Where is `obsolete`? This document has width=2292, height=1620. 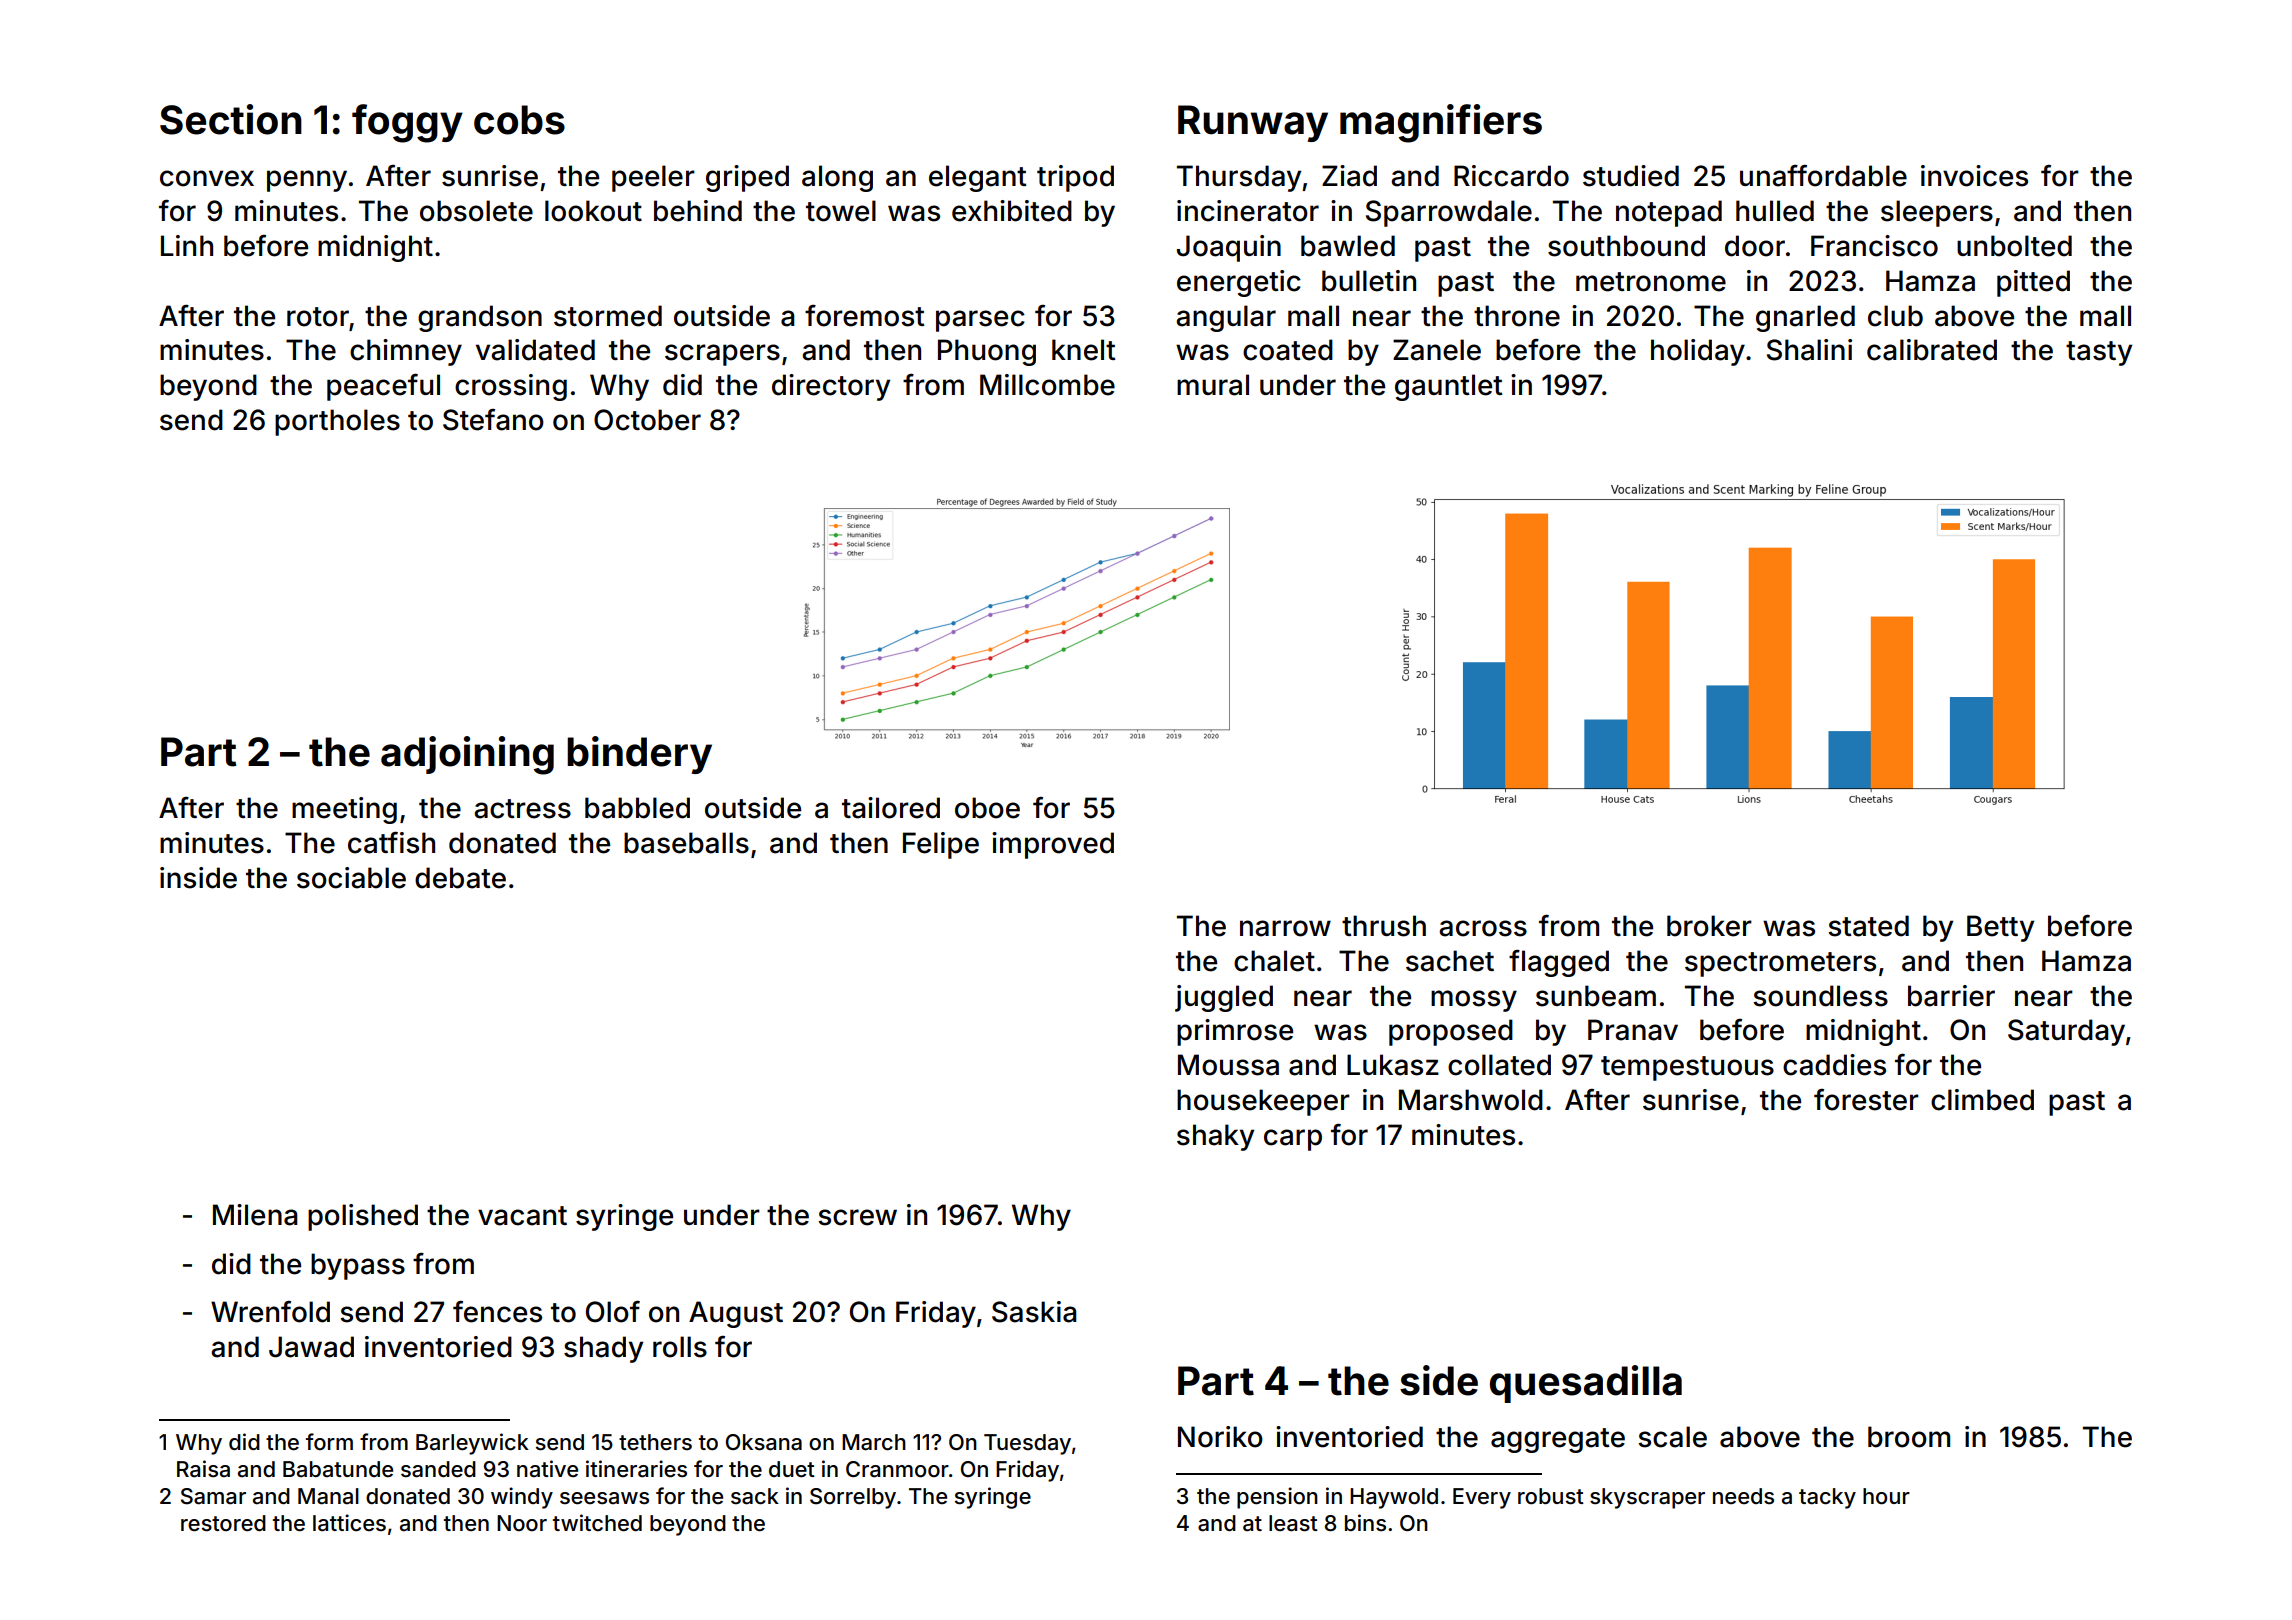 obsolete is located at coordinates (476, 211).
